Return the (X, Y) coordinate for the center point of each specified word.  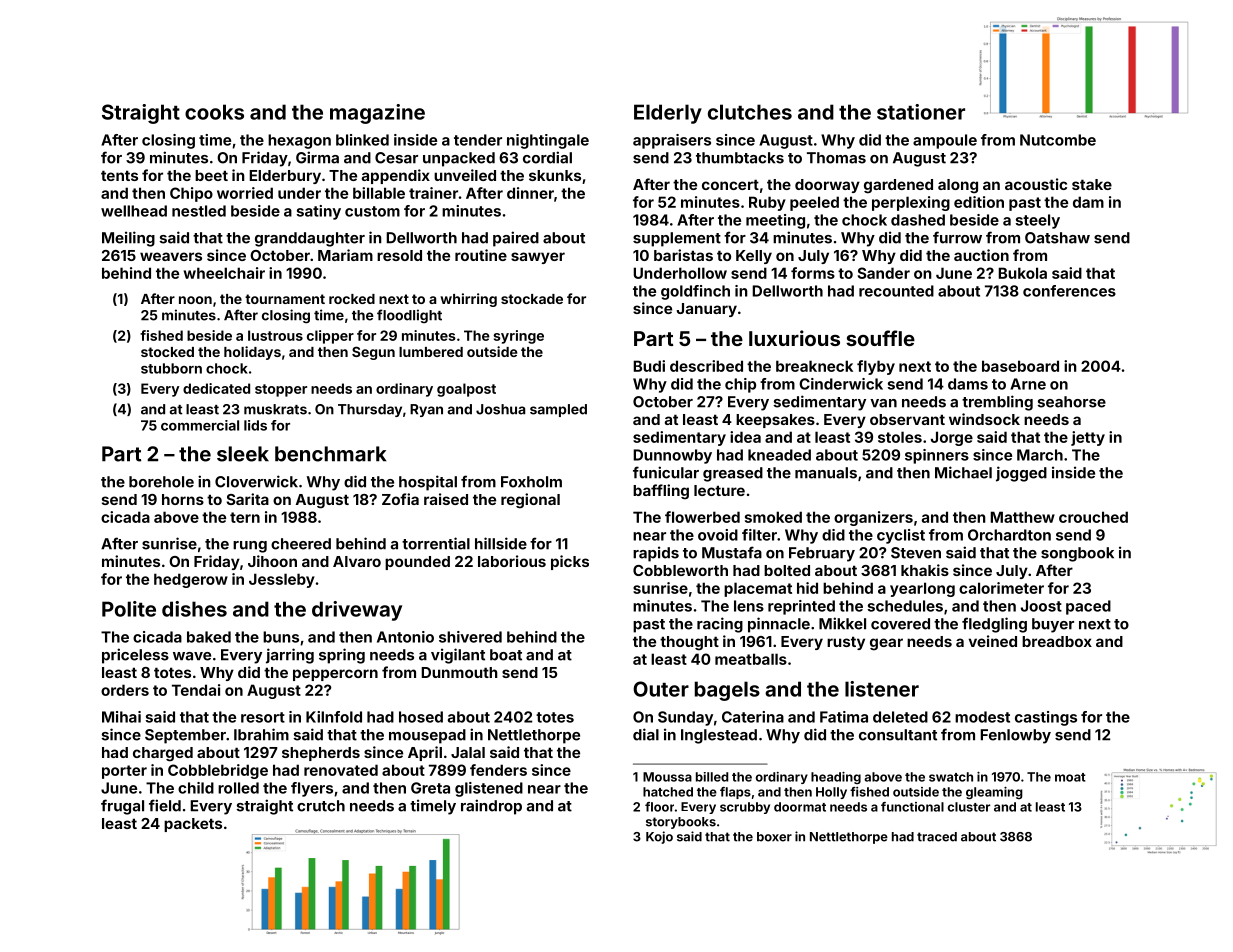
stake (1092, 184)
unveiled (465, 175)
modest (982, 717)
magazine (377, 114)
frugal (122, 807)
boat (506, 655)
